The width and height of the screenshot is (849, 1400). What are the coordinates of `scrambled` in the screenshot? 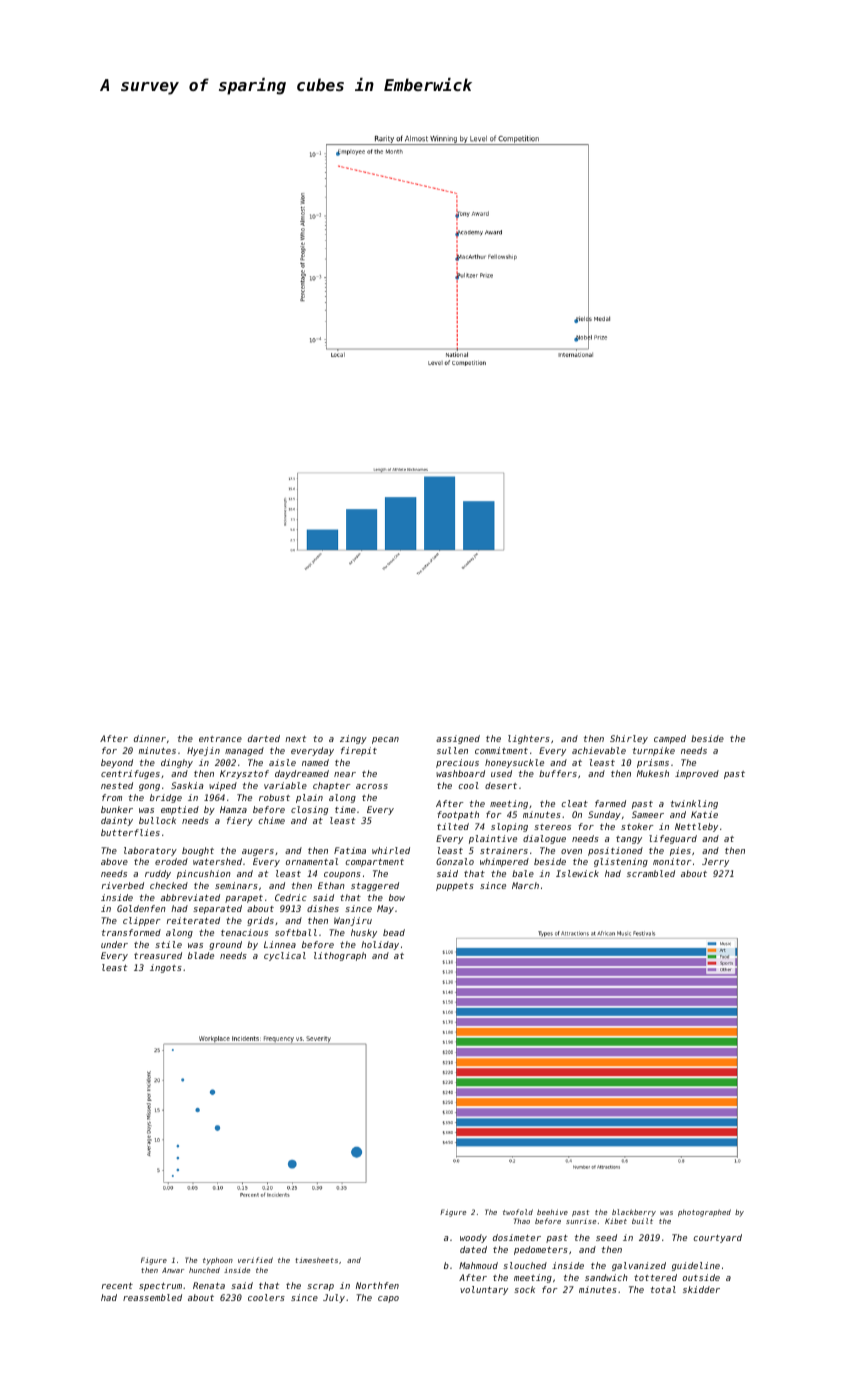 It's located at (651, 873).
